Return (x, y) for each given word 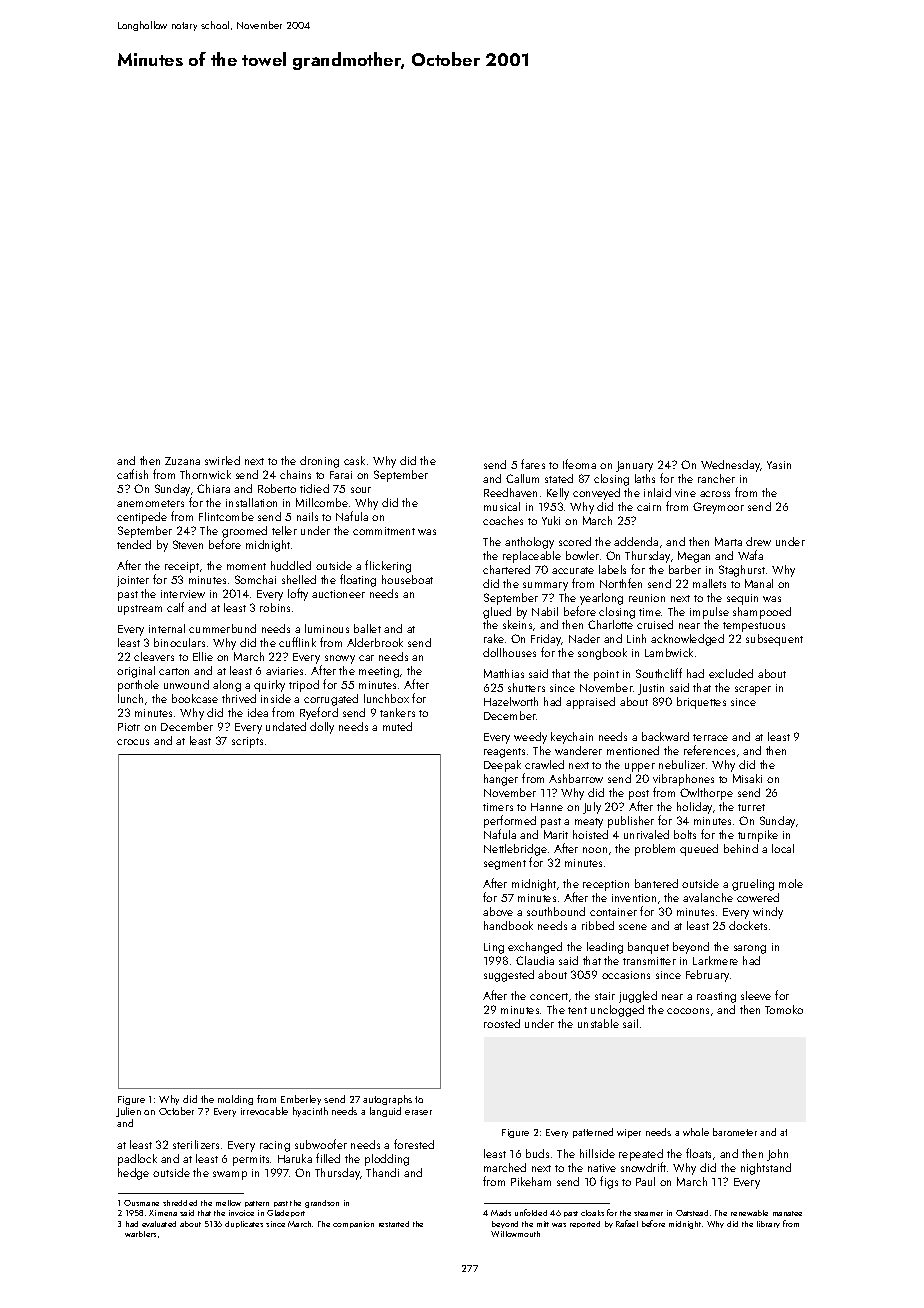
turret (751, 807)
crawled (544, 764)
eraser (418, 1112)
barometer (735, 1132)
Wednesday (730, 466)
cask (354, 460)
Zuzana (182, 461)
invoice (241, 1213)
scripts (247, 742)
